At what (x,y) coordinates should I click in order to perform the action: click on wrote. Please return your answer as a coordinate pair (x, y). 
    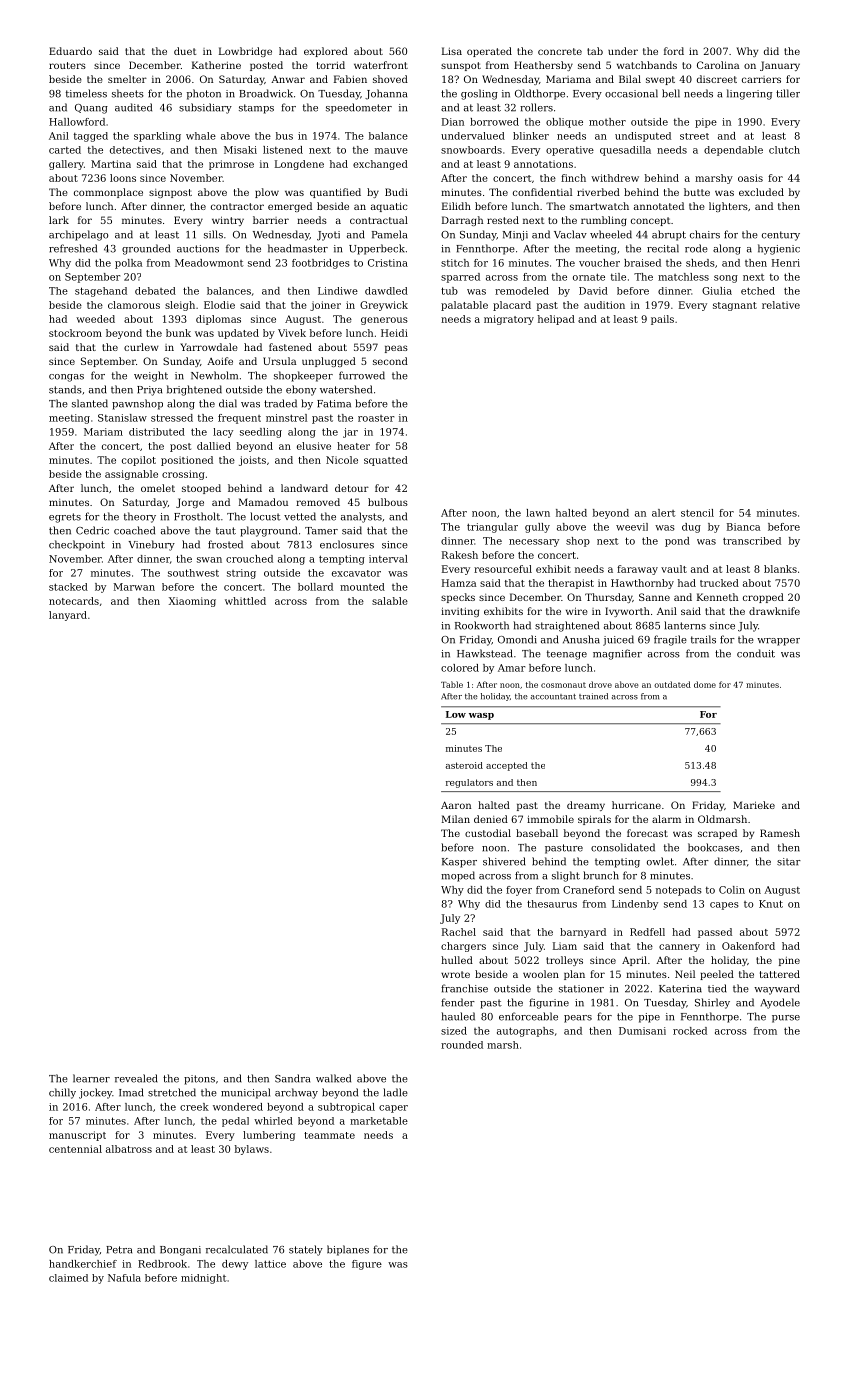
    Looking at the image, I should click on (455, 974).
